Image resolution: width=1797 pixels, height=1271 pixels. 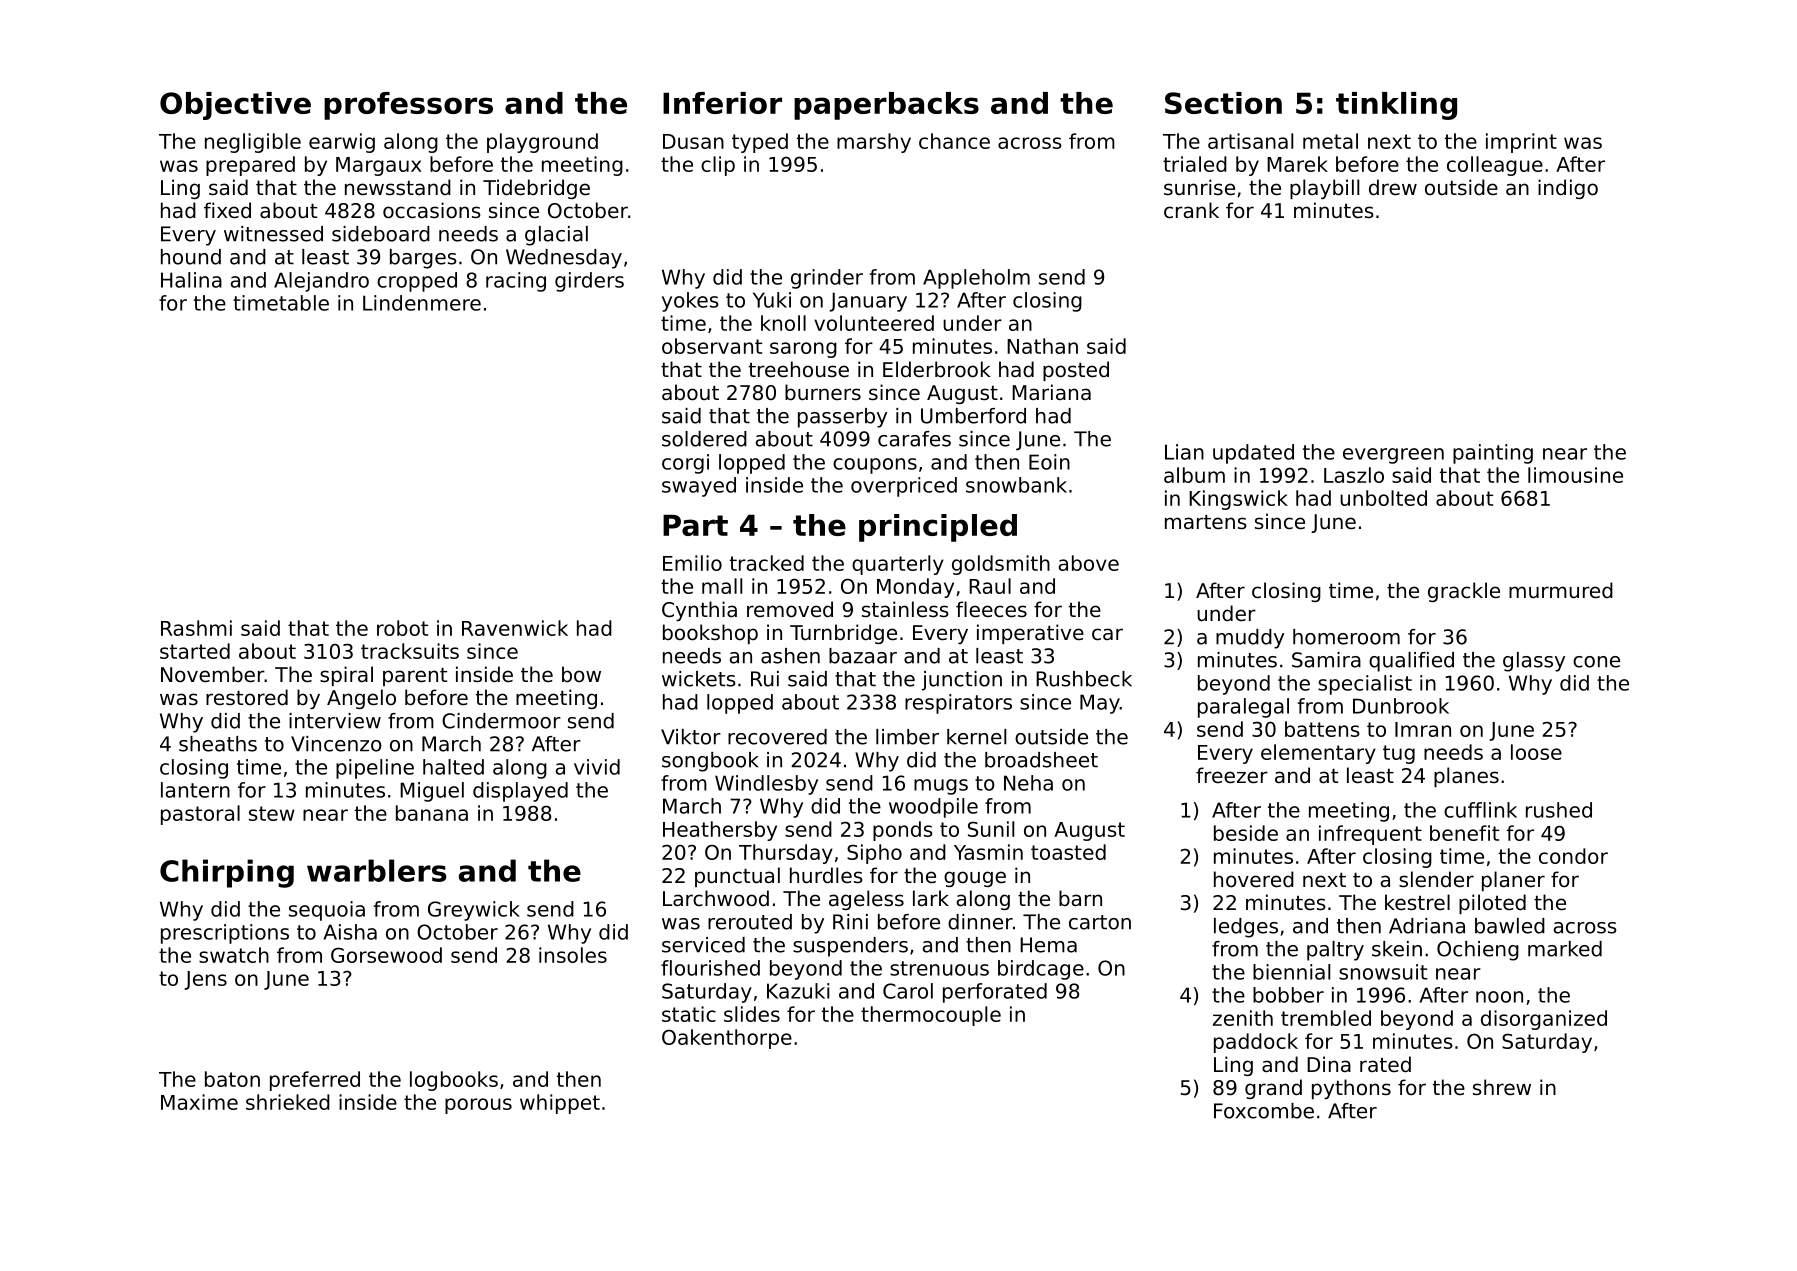 I want to click on cone, so click(x=1596, y=662).
